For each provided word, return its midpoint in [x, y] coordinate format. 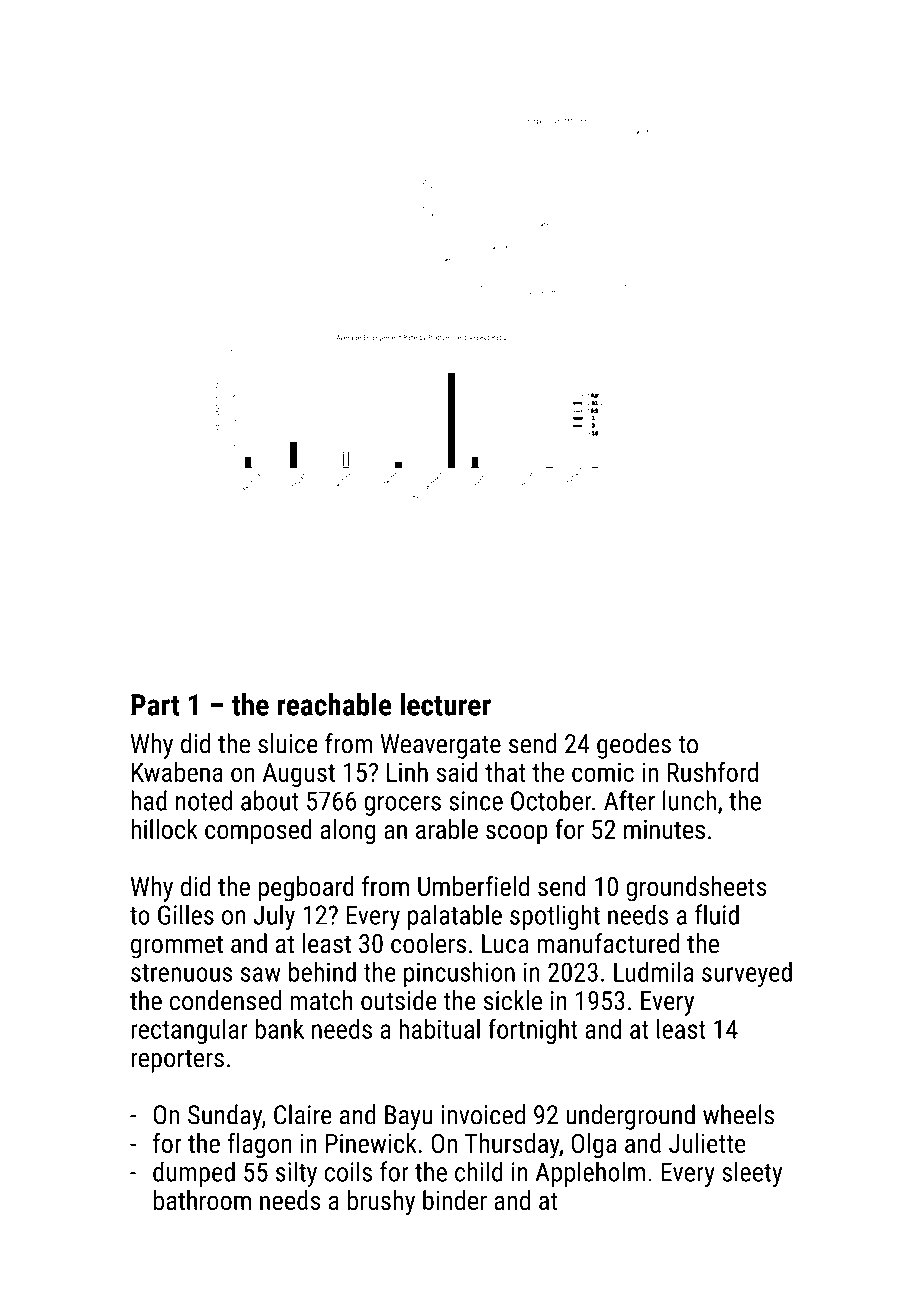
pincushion [459, 974]
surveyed [747, 974]
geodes [634, 746]
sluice [288, 743]
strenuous [181, 973]
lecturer [445, 704]
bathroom [202, 1200]
